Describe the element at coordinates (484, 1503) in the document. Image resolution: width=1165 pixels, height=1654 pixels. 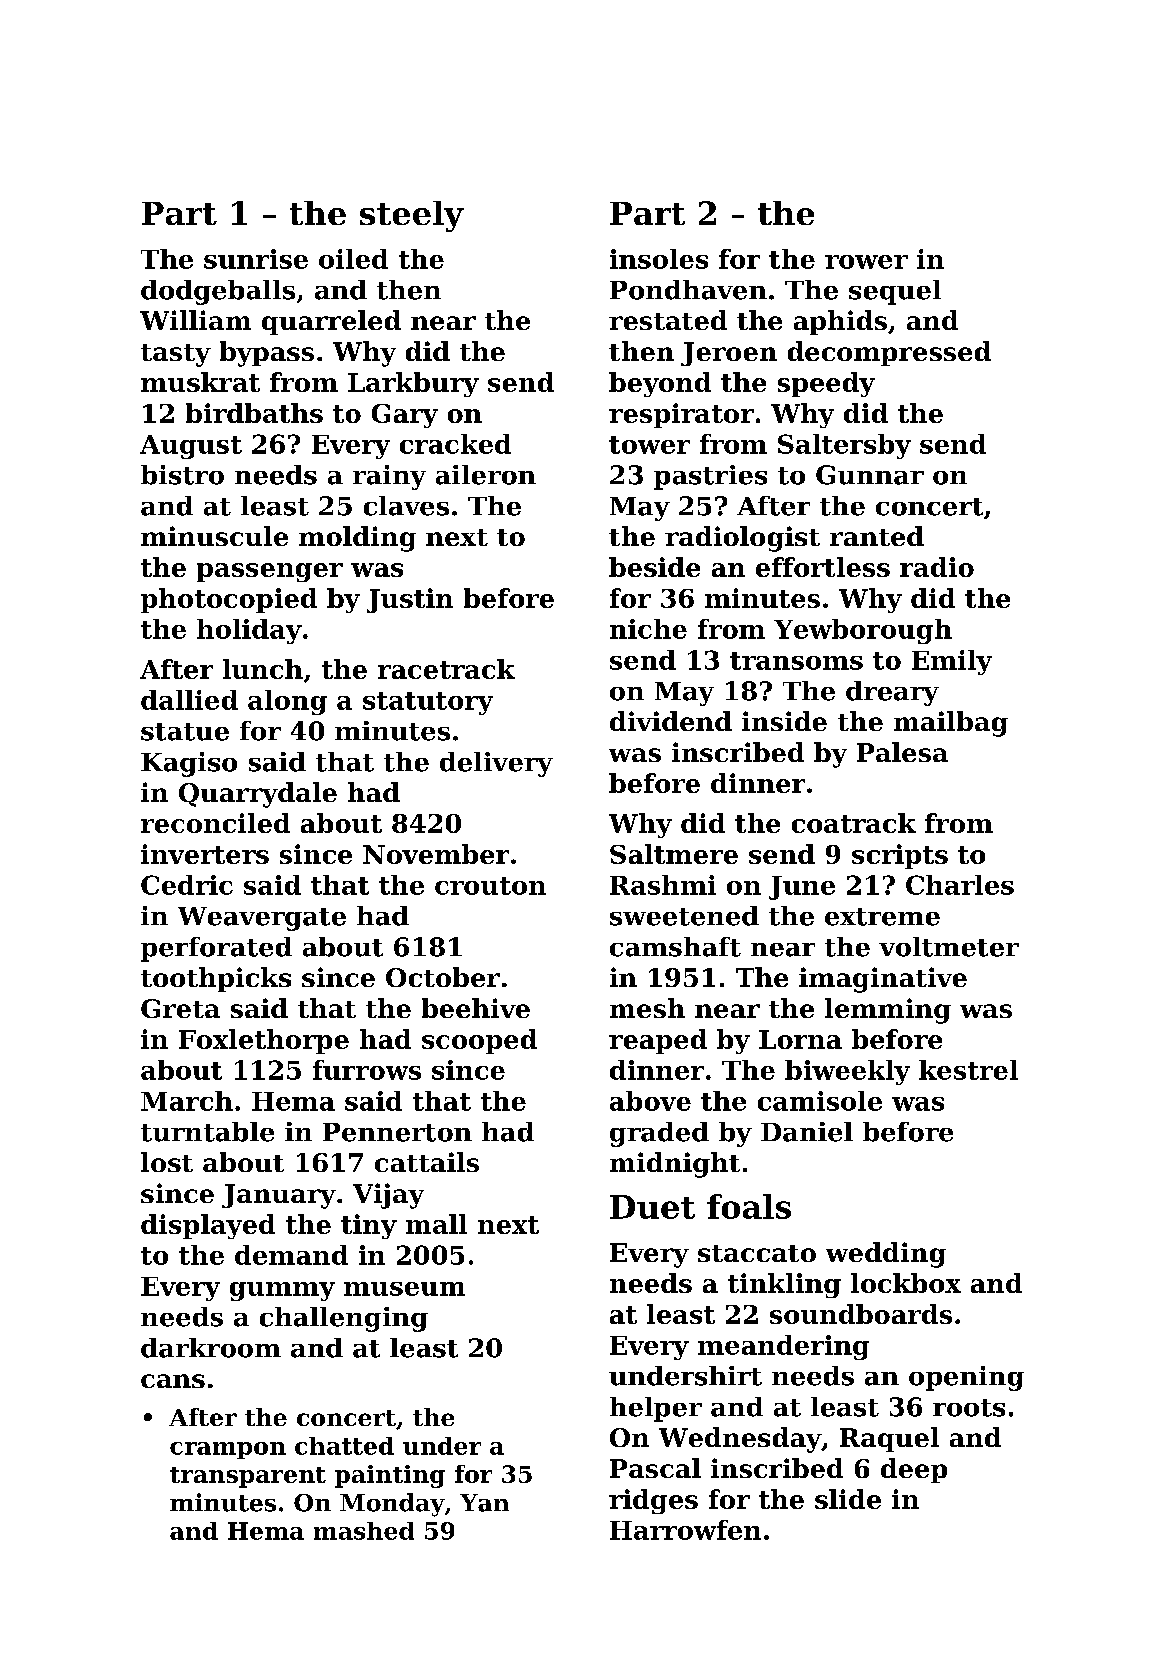
I see `Yan` at that location.
